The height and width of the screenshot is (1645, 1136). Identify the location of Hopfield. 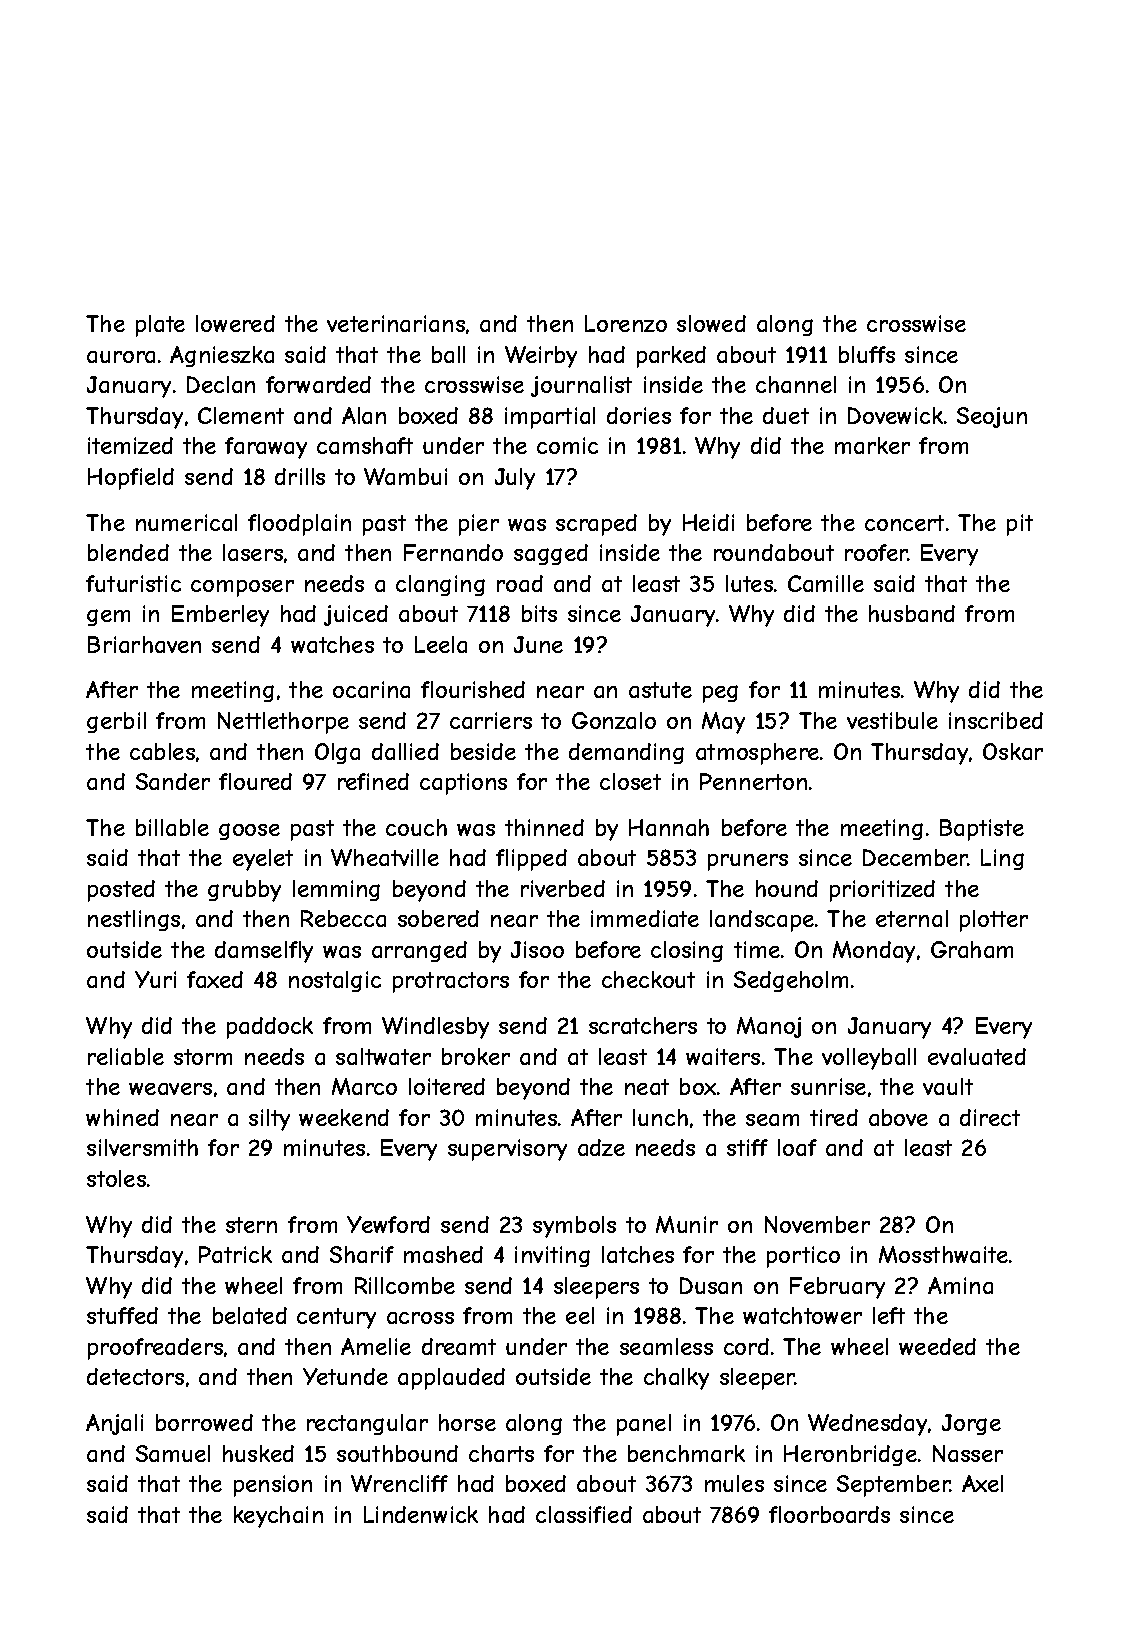
(131, 479).
